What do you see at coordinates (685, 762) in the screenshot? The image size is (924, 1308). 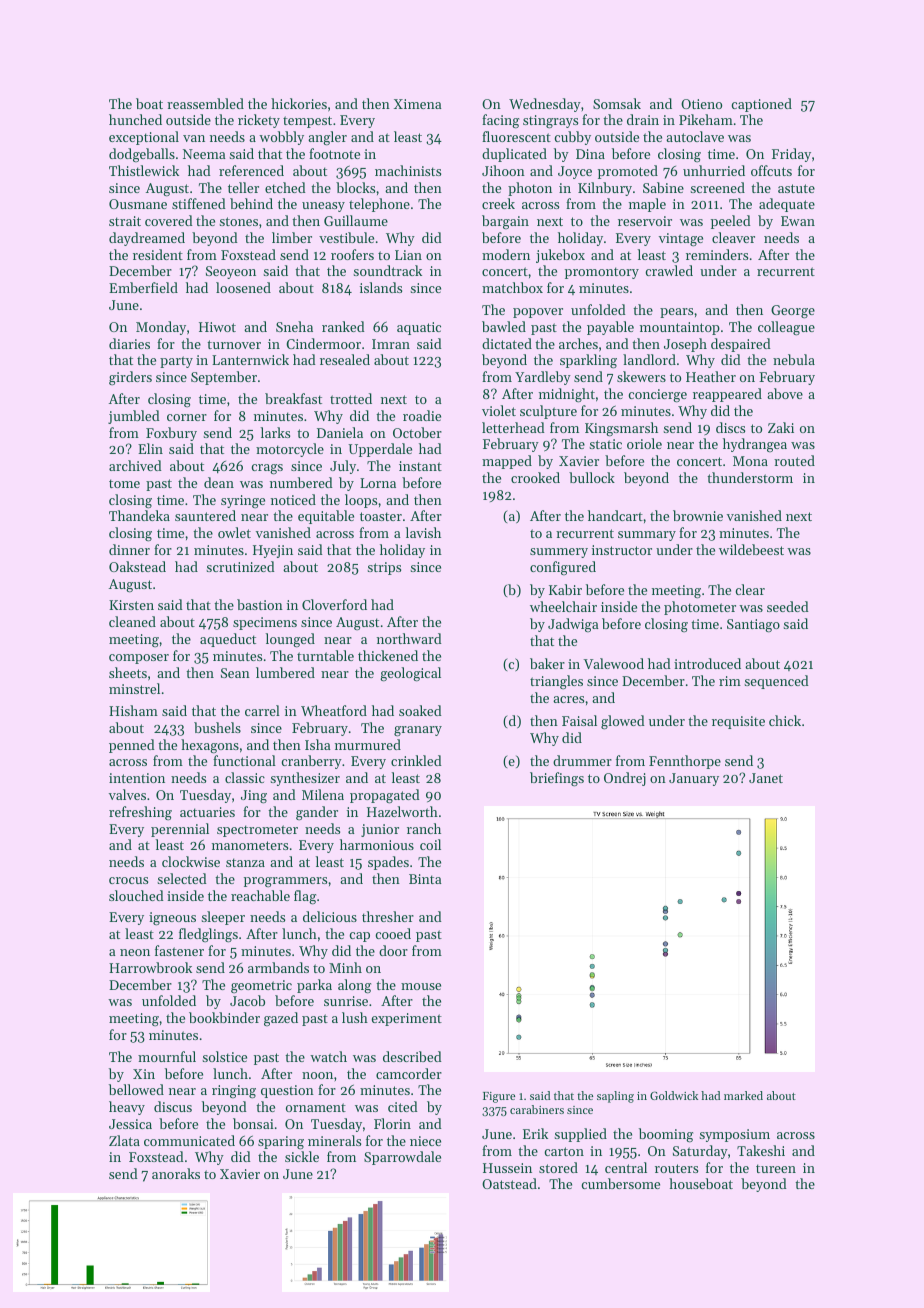 I see `Fennthorpe` at bounding box center [685, 762].
